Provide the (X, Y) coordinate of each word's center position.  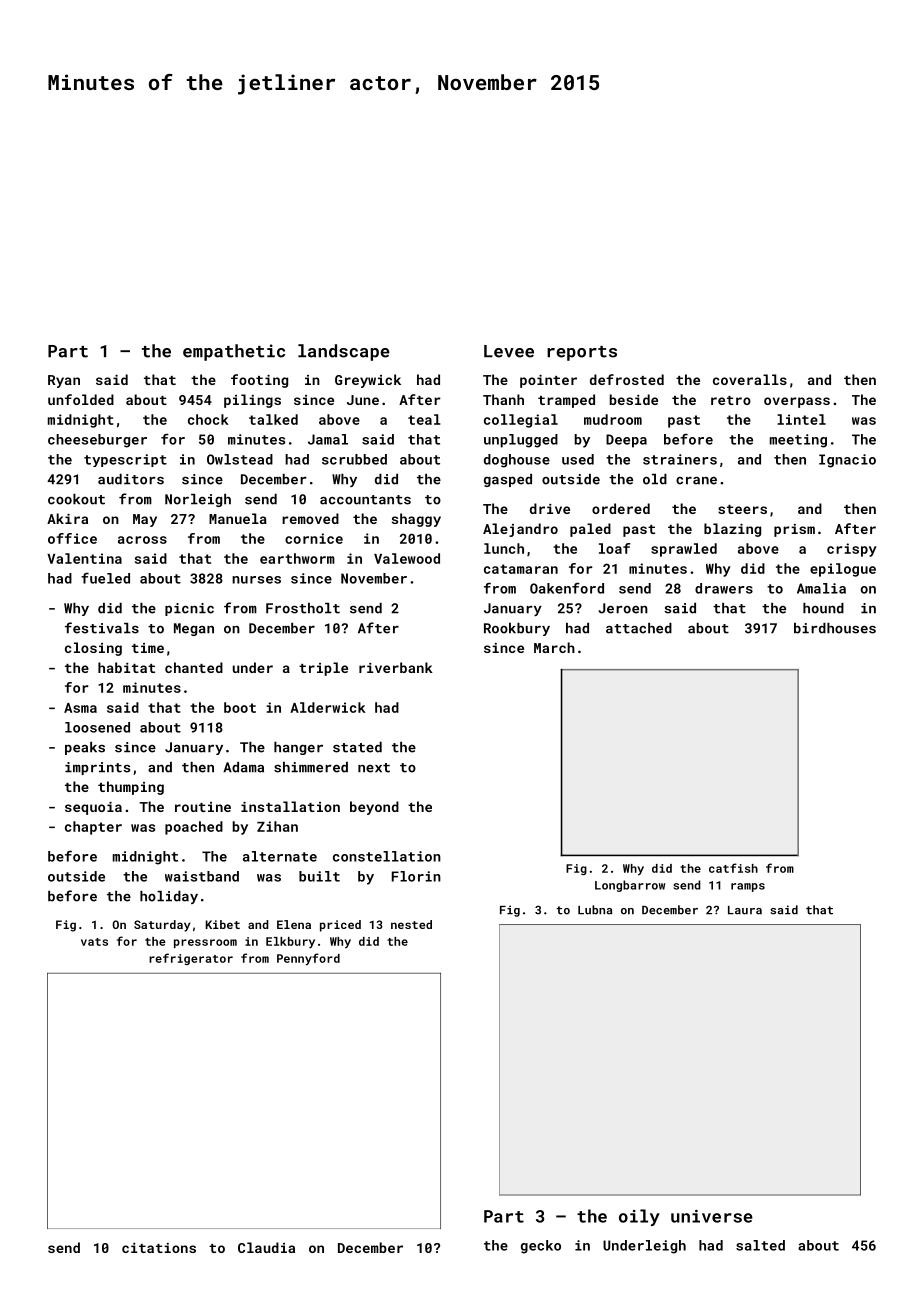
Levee (509, 351)
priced (340, 926)
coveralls (750, 379)
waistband (202, 876)
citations (159, 1248)
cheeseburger (97, 441)
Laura (745, 910)
